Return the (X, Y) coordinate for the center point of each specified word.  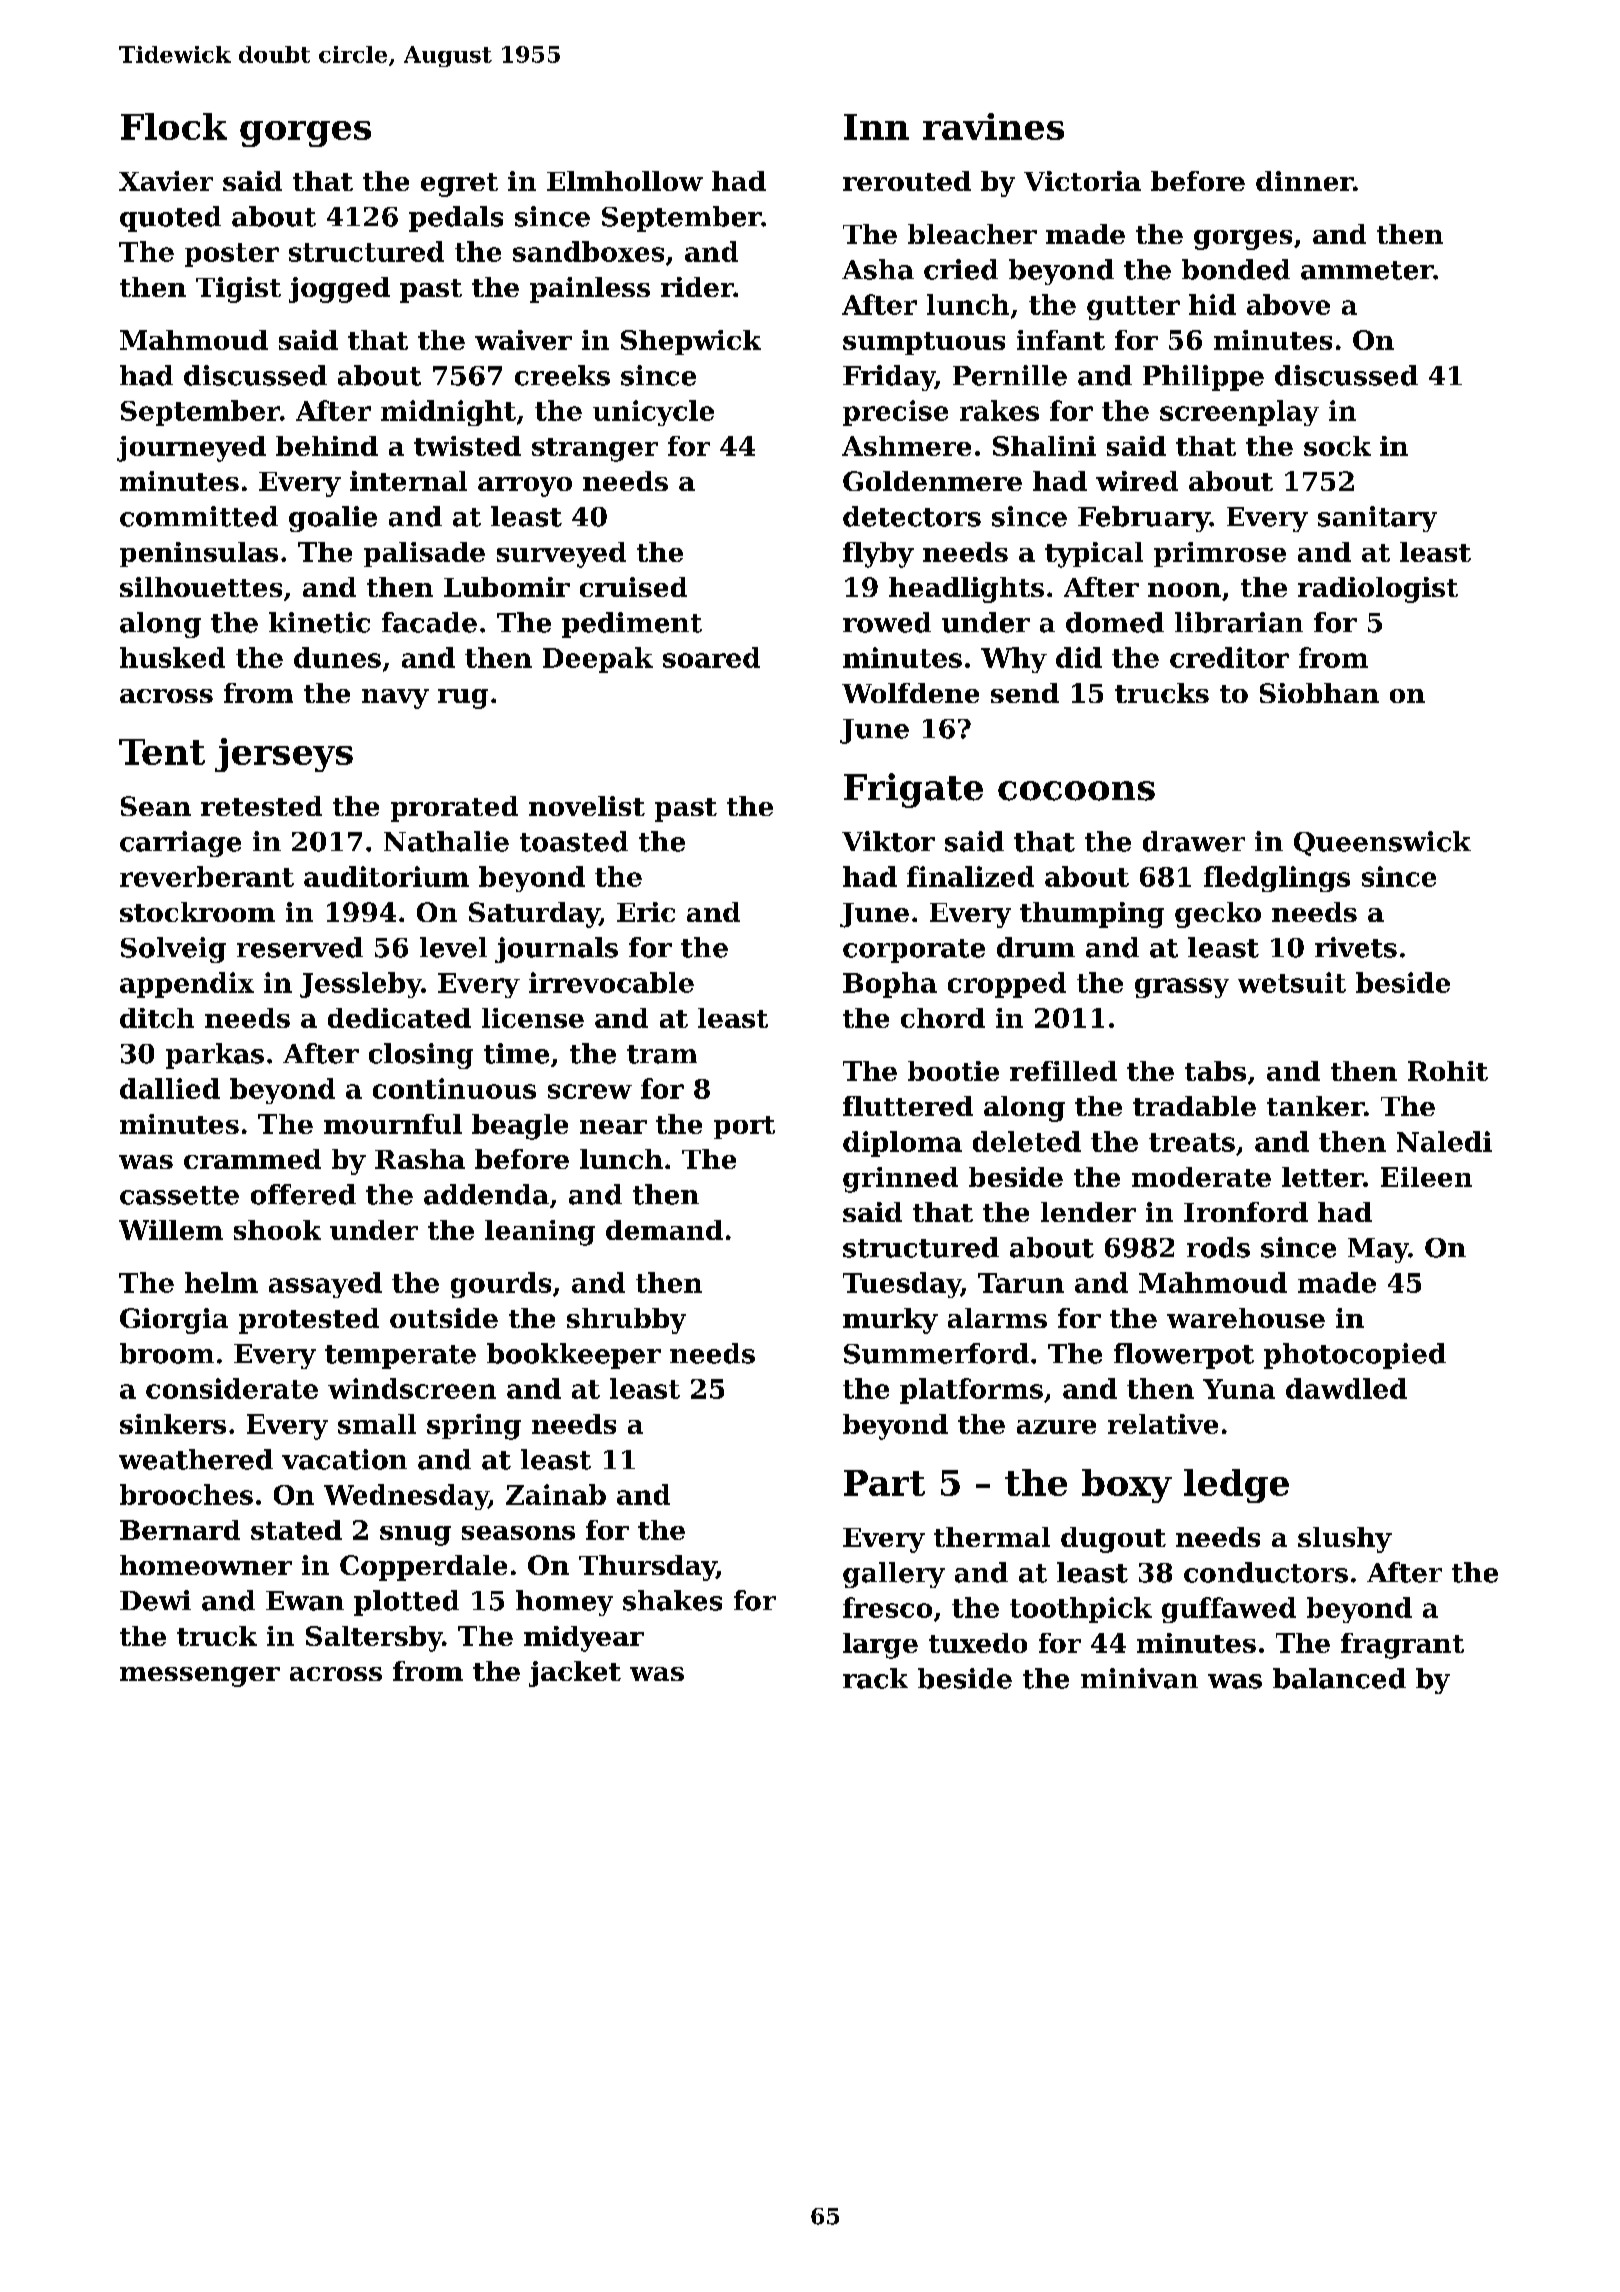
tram (662, 1054)
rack (875, 1678)
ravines (993, 126)
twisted (467, 446)
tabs (1215, 1071)
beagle (520, 1127)
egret (459, 185)
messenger (200, 1677)
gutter (1133, 308)
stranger (595, 450)
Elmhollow (625, 181)
